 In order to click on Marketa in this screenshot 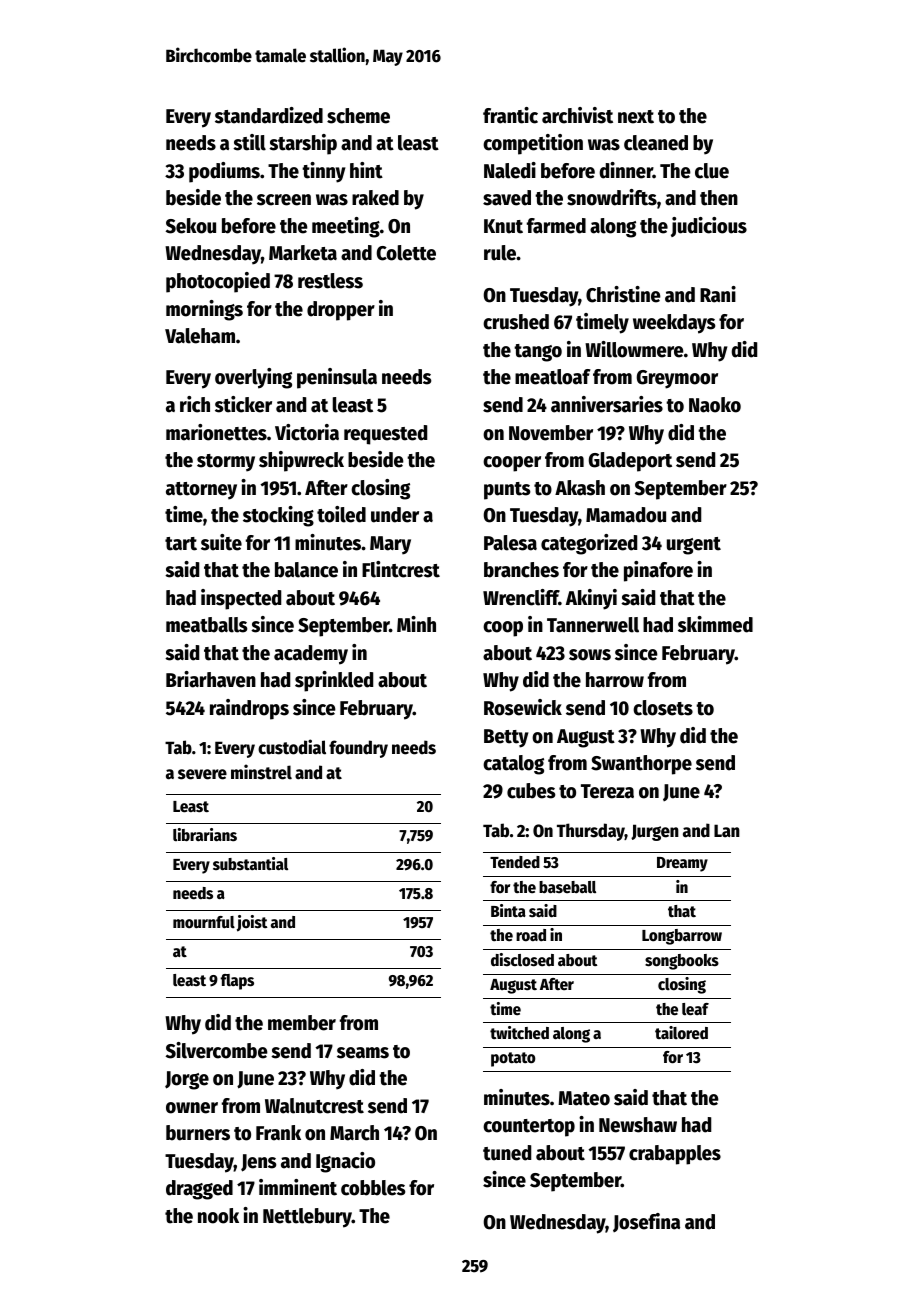, I will do `click(303, 253)`.
